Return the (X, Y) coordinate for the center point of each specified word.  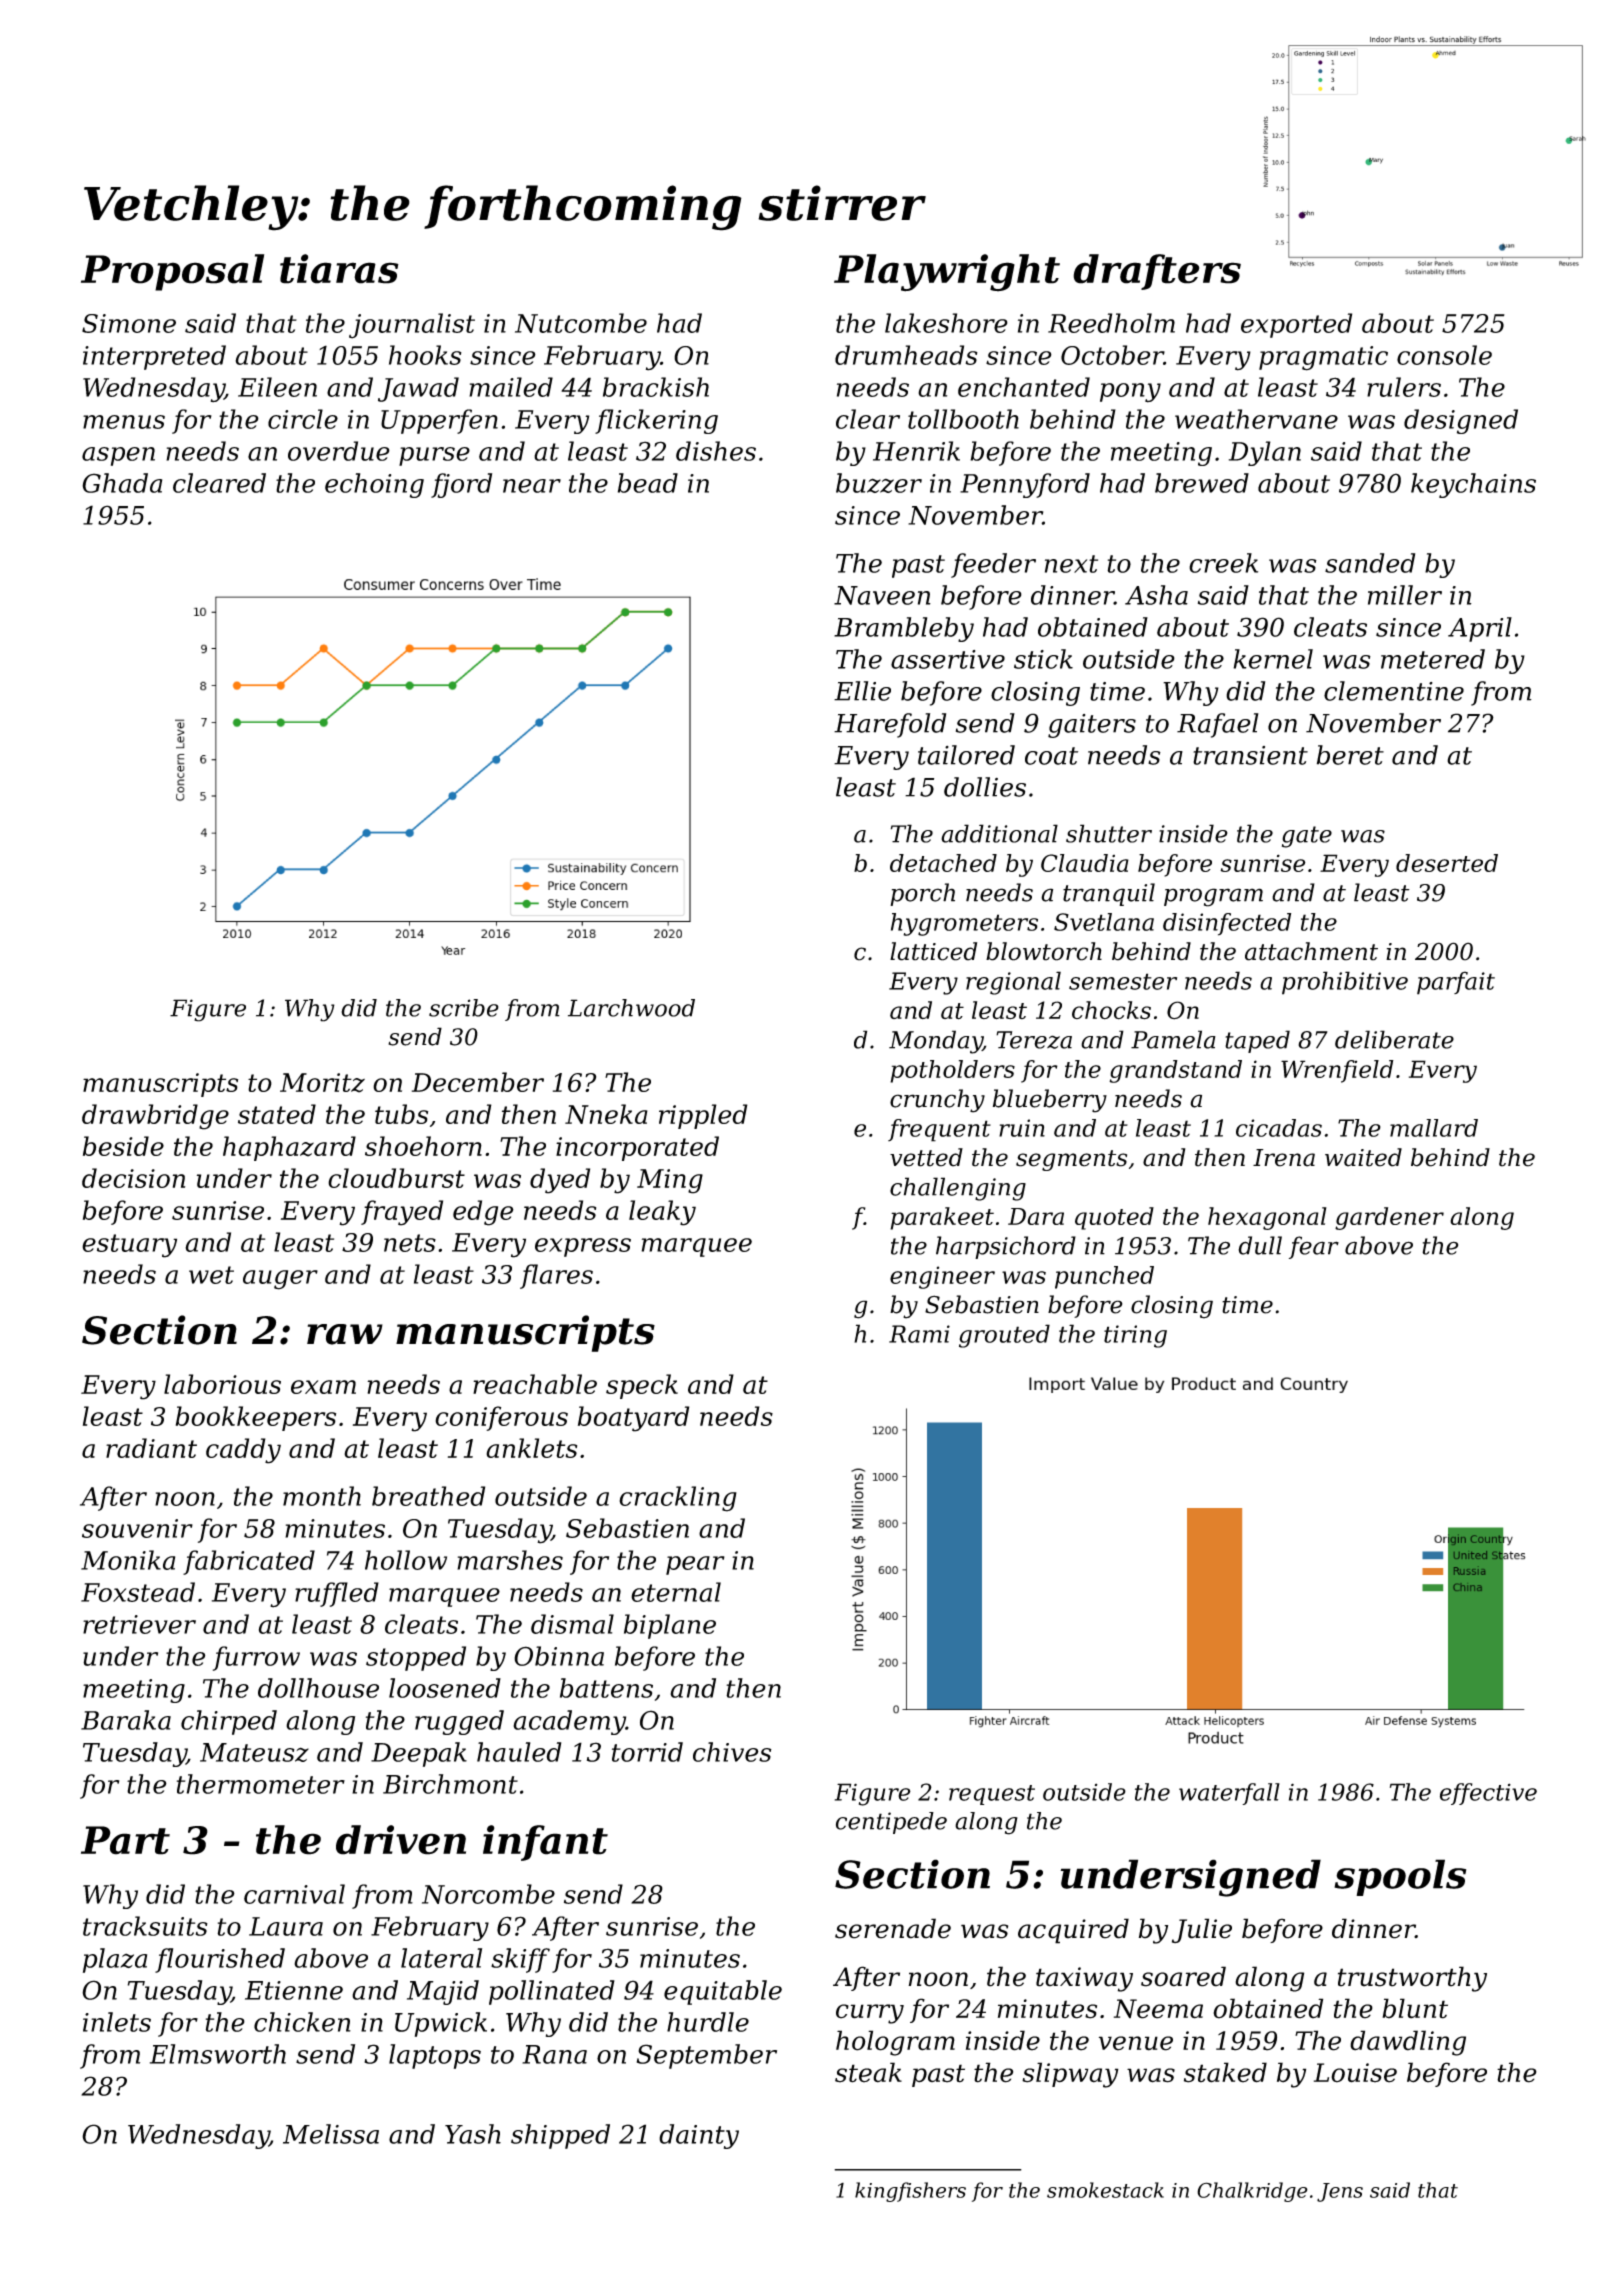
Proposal (172, 272)
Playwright (947, 273)
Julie (1202, 1930)
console (1444, 355)
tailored (966, 755)
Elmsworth (218, 2054)
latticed (933, 951)
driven (401, 1840)
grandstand (1175, 1071)
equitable (723, 1992)
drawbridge (155, 1117)
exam (323, 1387)
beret (1350, 755)
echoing (374, 485)
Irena (1284, 1158)
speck (642, 1386)
